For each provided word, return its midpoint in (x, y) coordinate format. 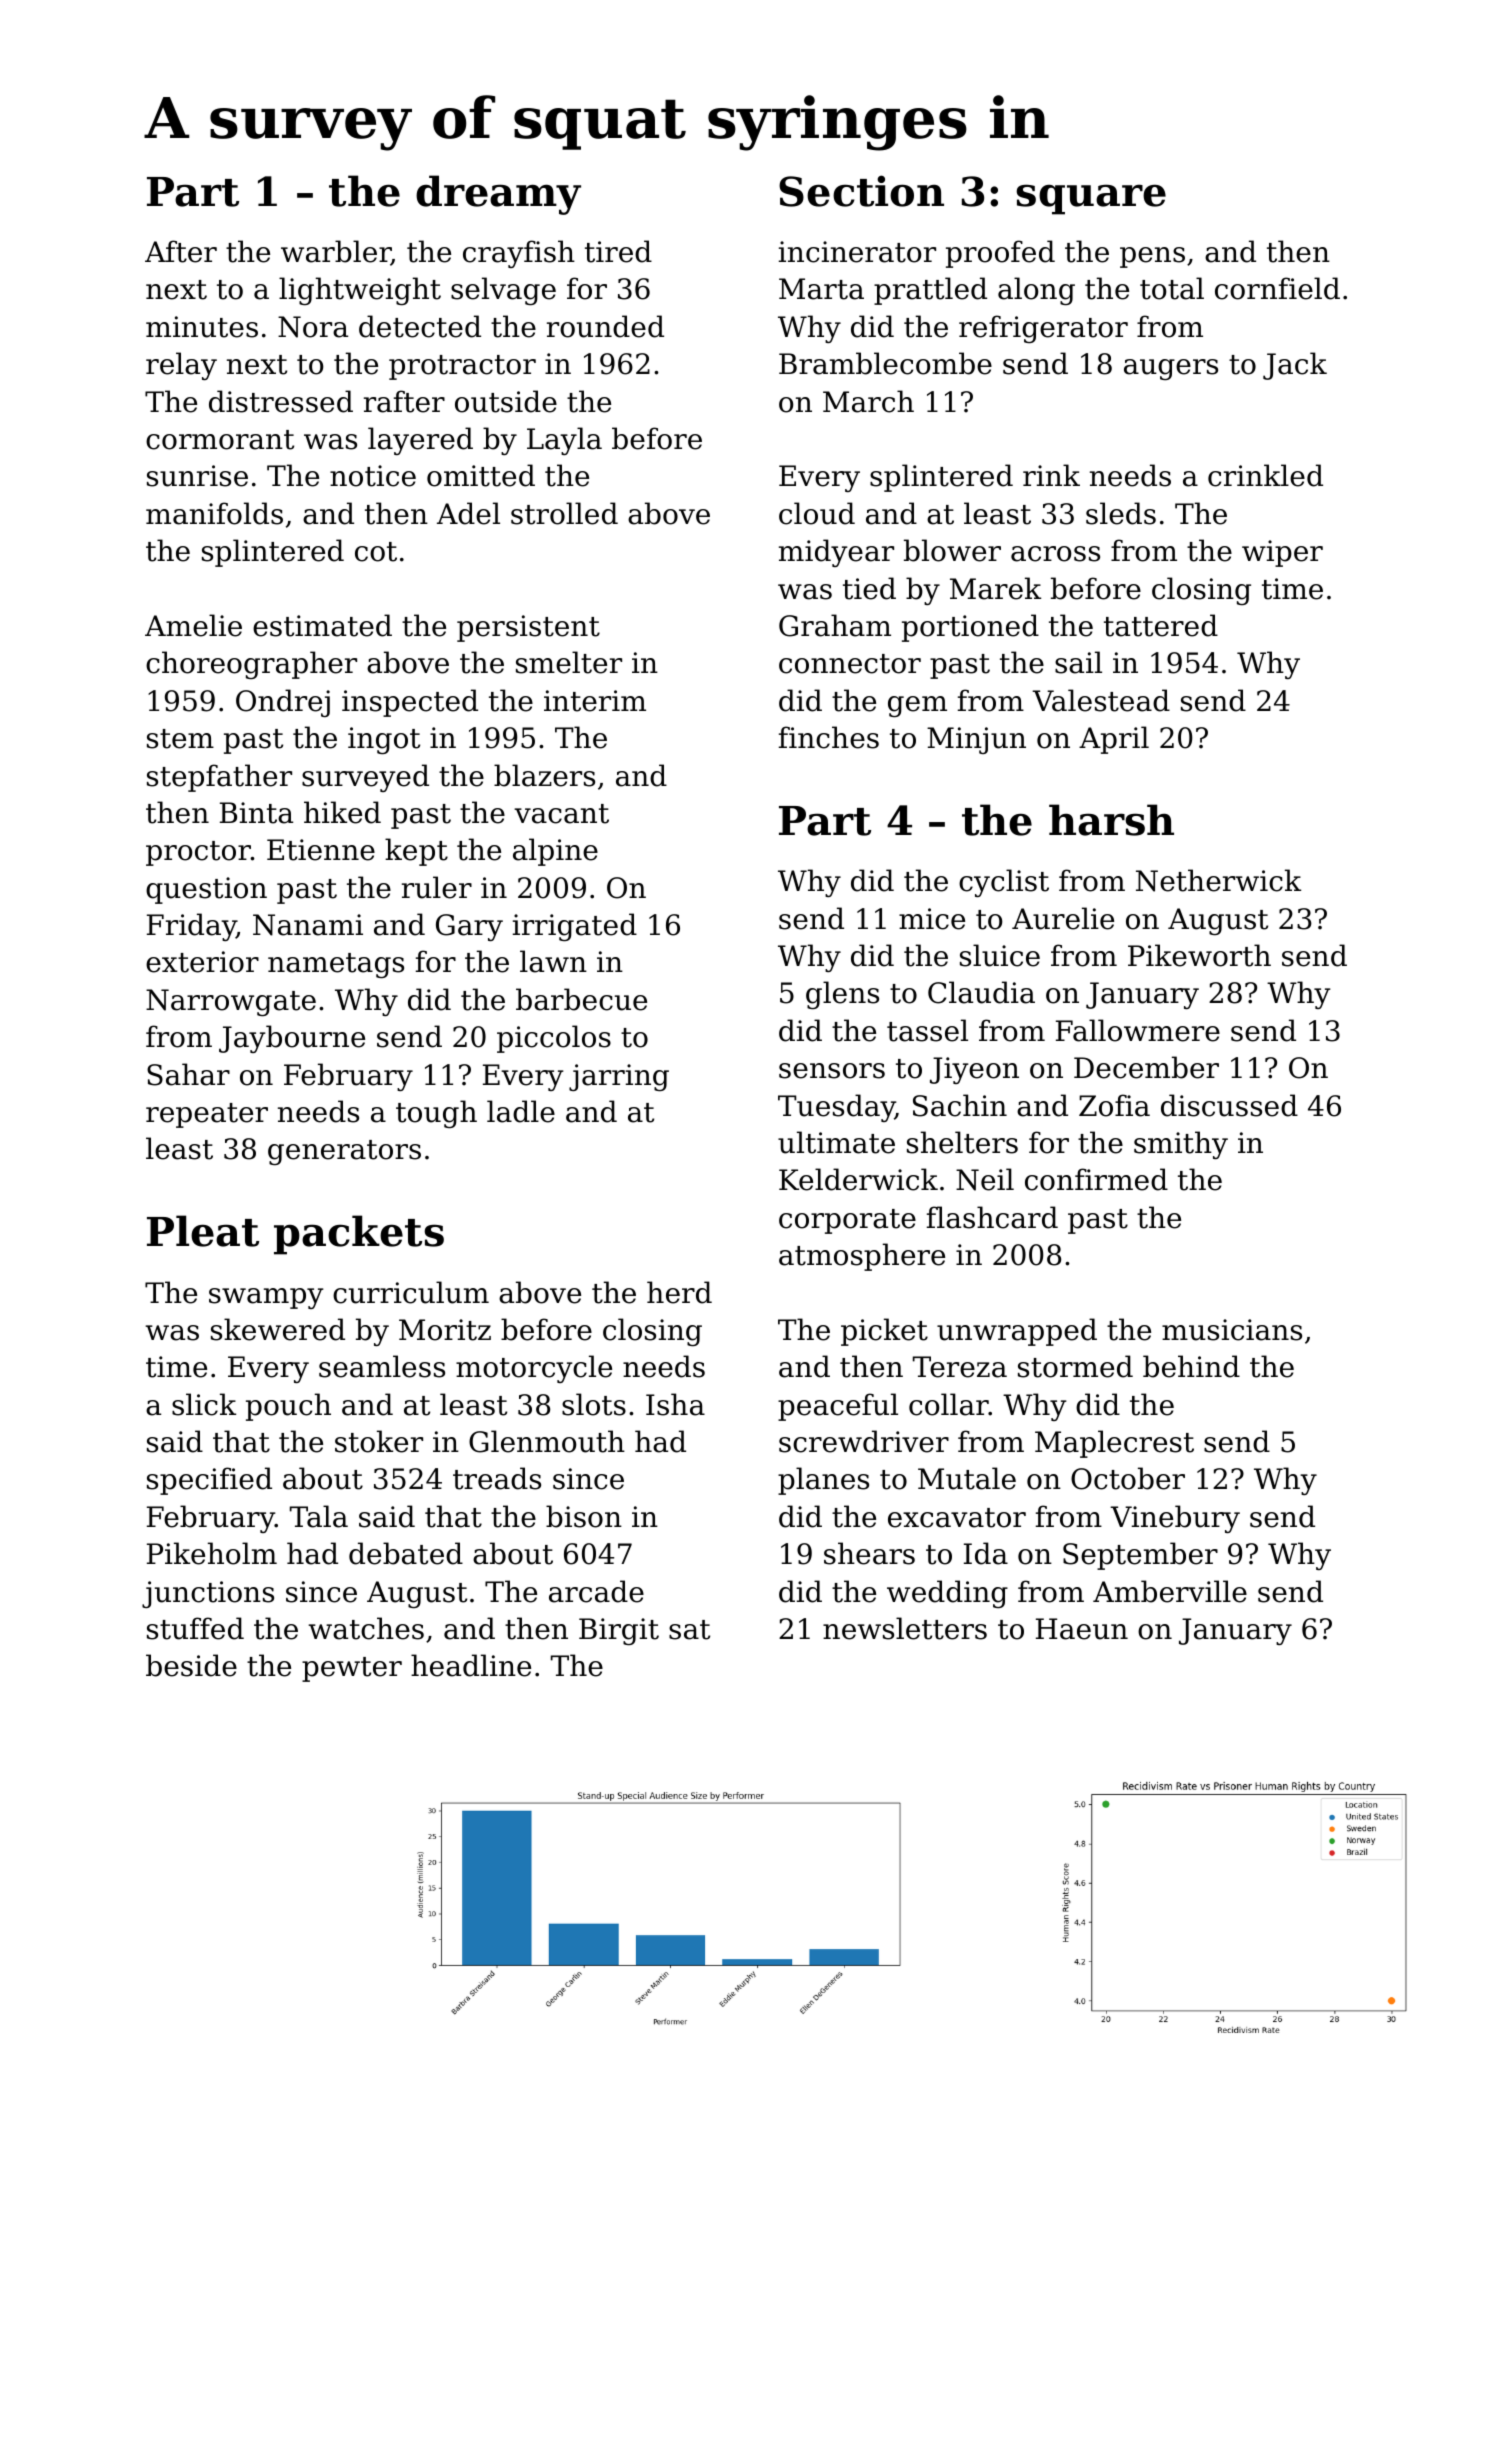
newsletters (905, 1628)
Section (861, 191)
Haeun (1082, 1629)
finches (829, 737)
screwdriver (864, 1441)
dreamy (498, 195)
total (1172, 288)
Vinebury (1175, 1519)
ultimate (836, 1142)
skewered (278, 1329)
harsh (1111, 820)
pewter (352, 1669)
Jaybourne (292, 1039)
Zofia (1114, 1105)
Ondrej (283, 703)
